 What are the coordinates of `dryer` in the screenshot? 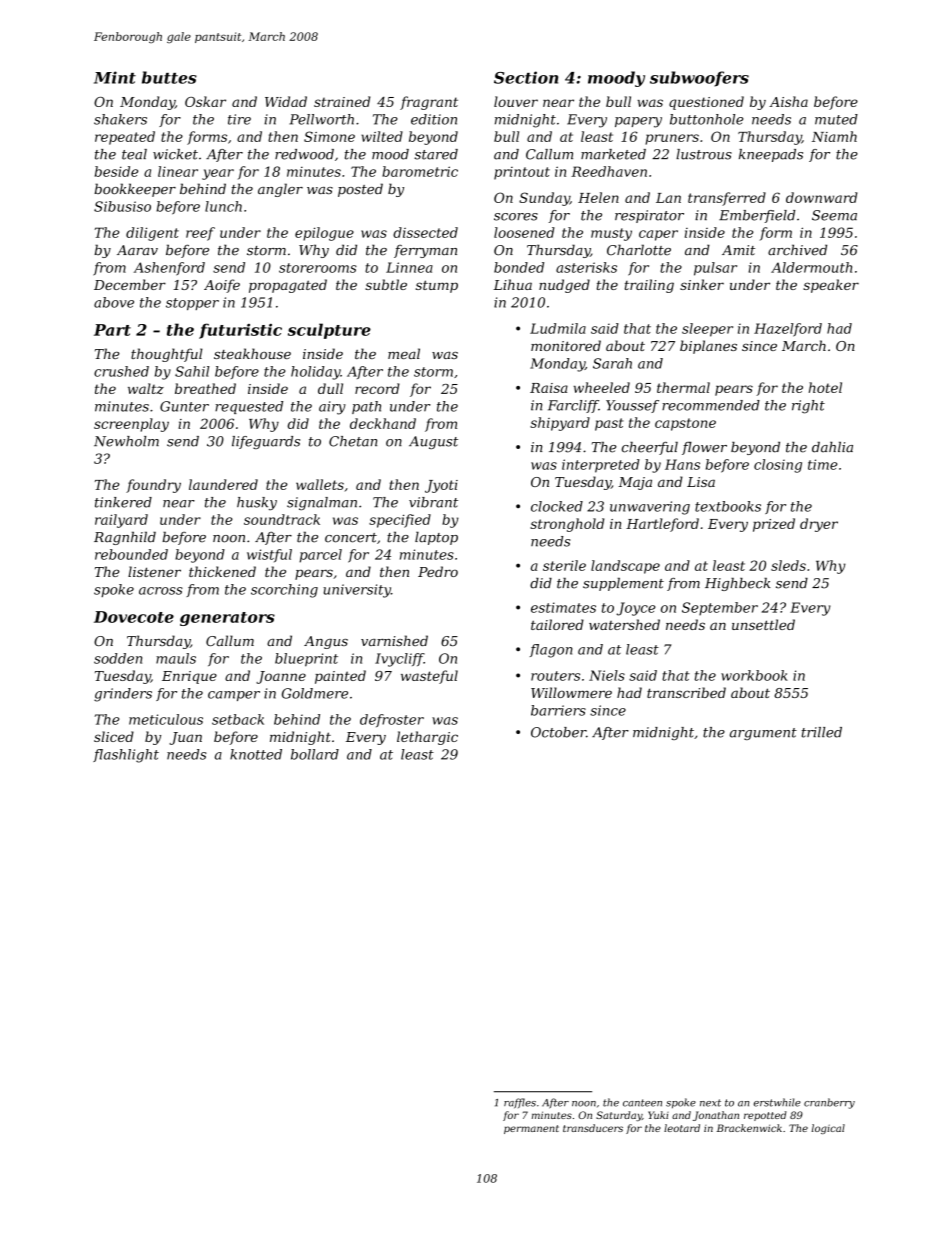 It's located at (819, 525).
